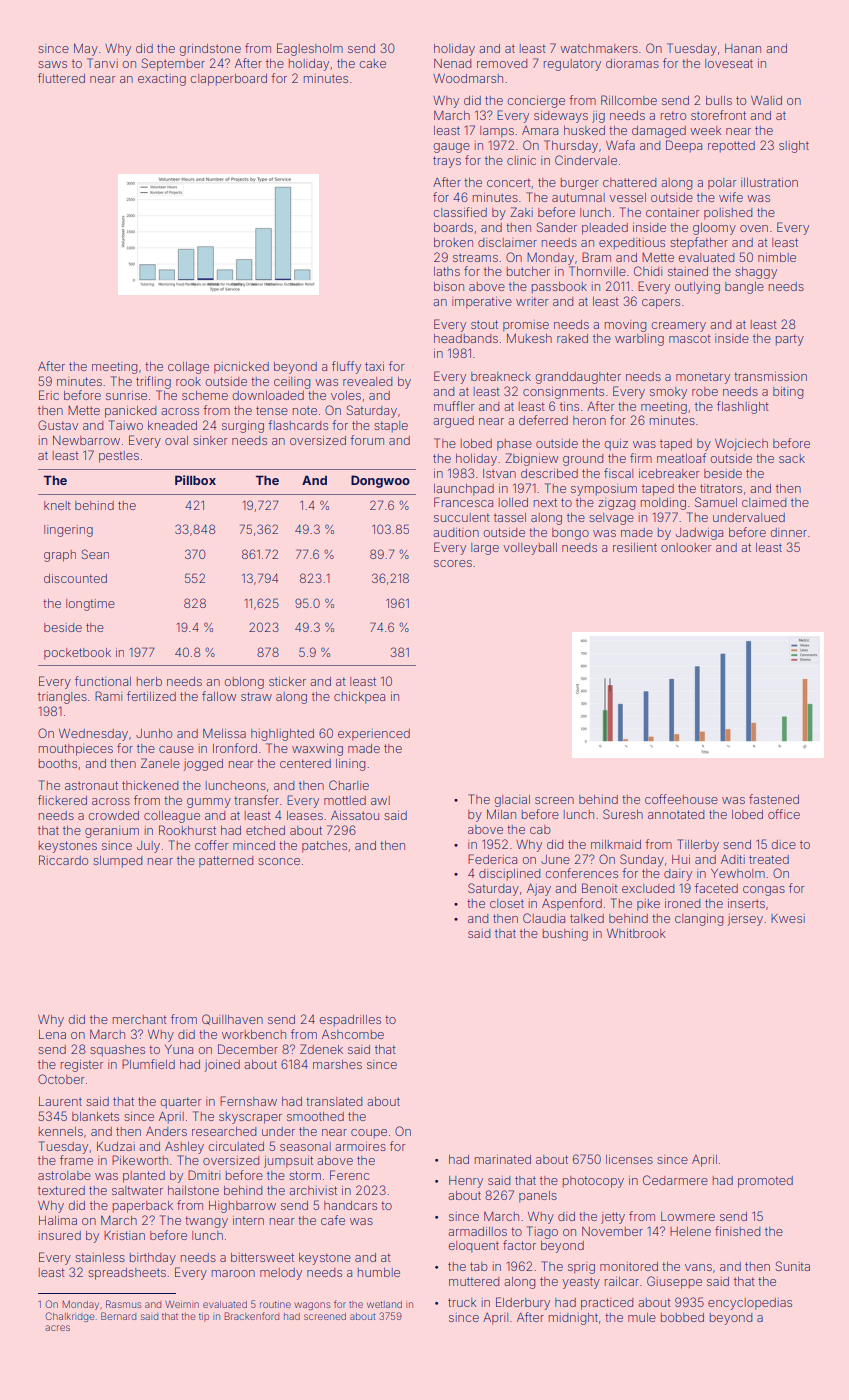 Image resolution: width=849 pixels, height=1400 pixels. I want to click on frame, so click(76, 1160).
